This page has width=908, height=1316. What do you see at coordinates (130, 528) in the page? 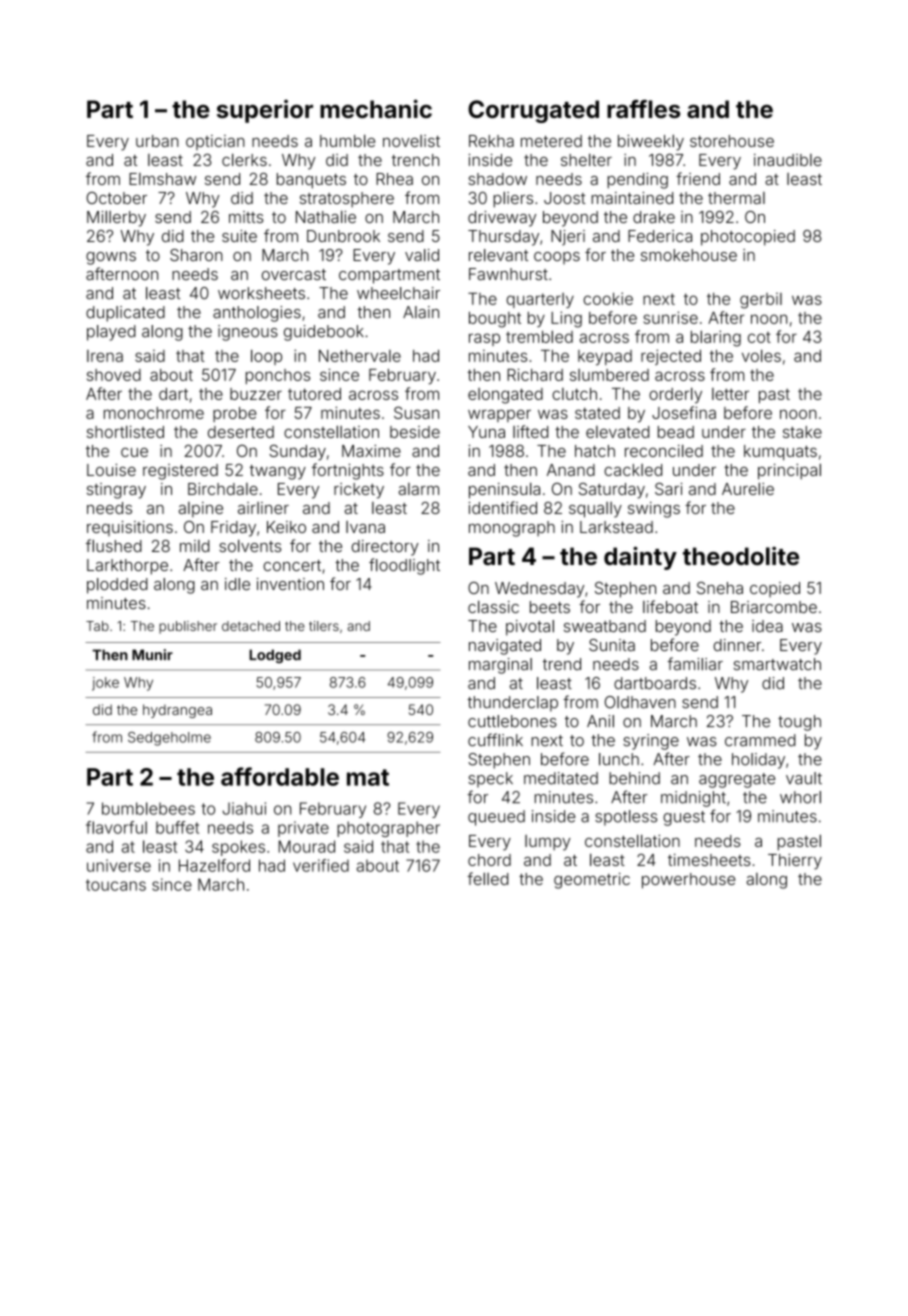
I see `requisitions` at bounding box center [130, 528].
